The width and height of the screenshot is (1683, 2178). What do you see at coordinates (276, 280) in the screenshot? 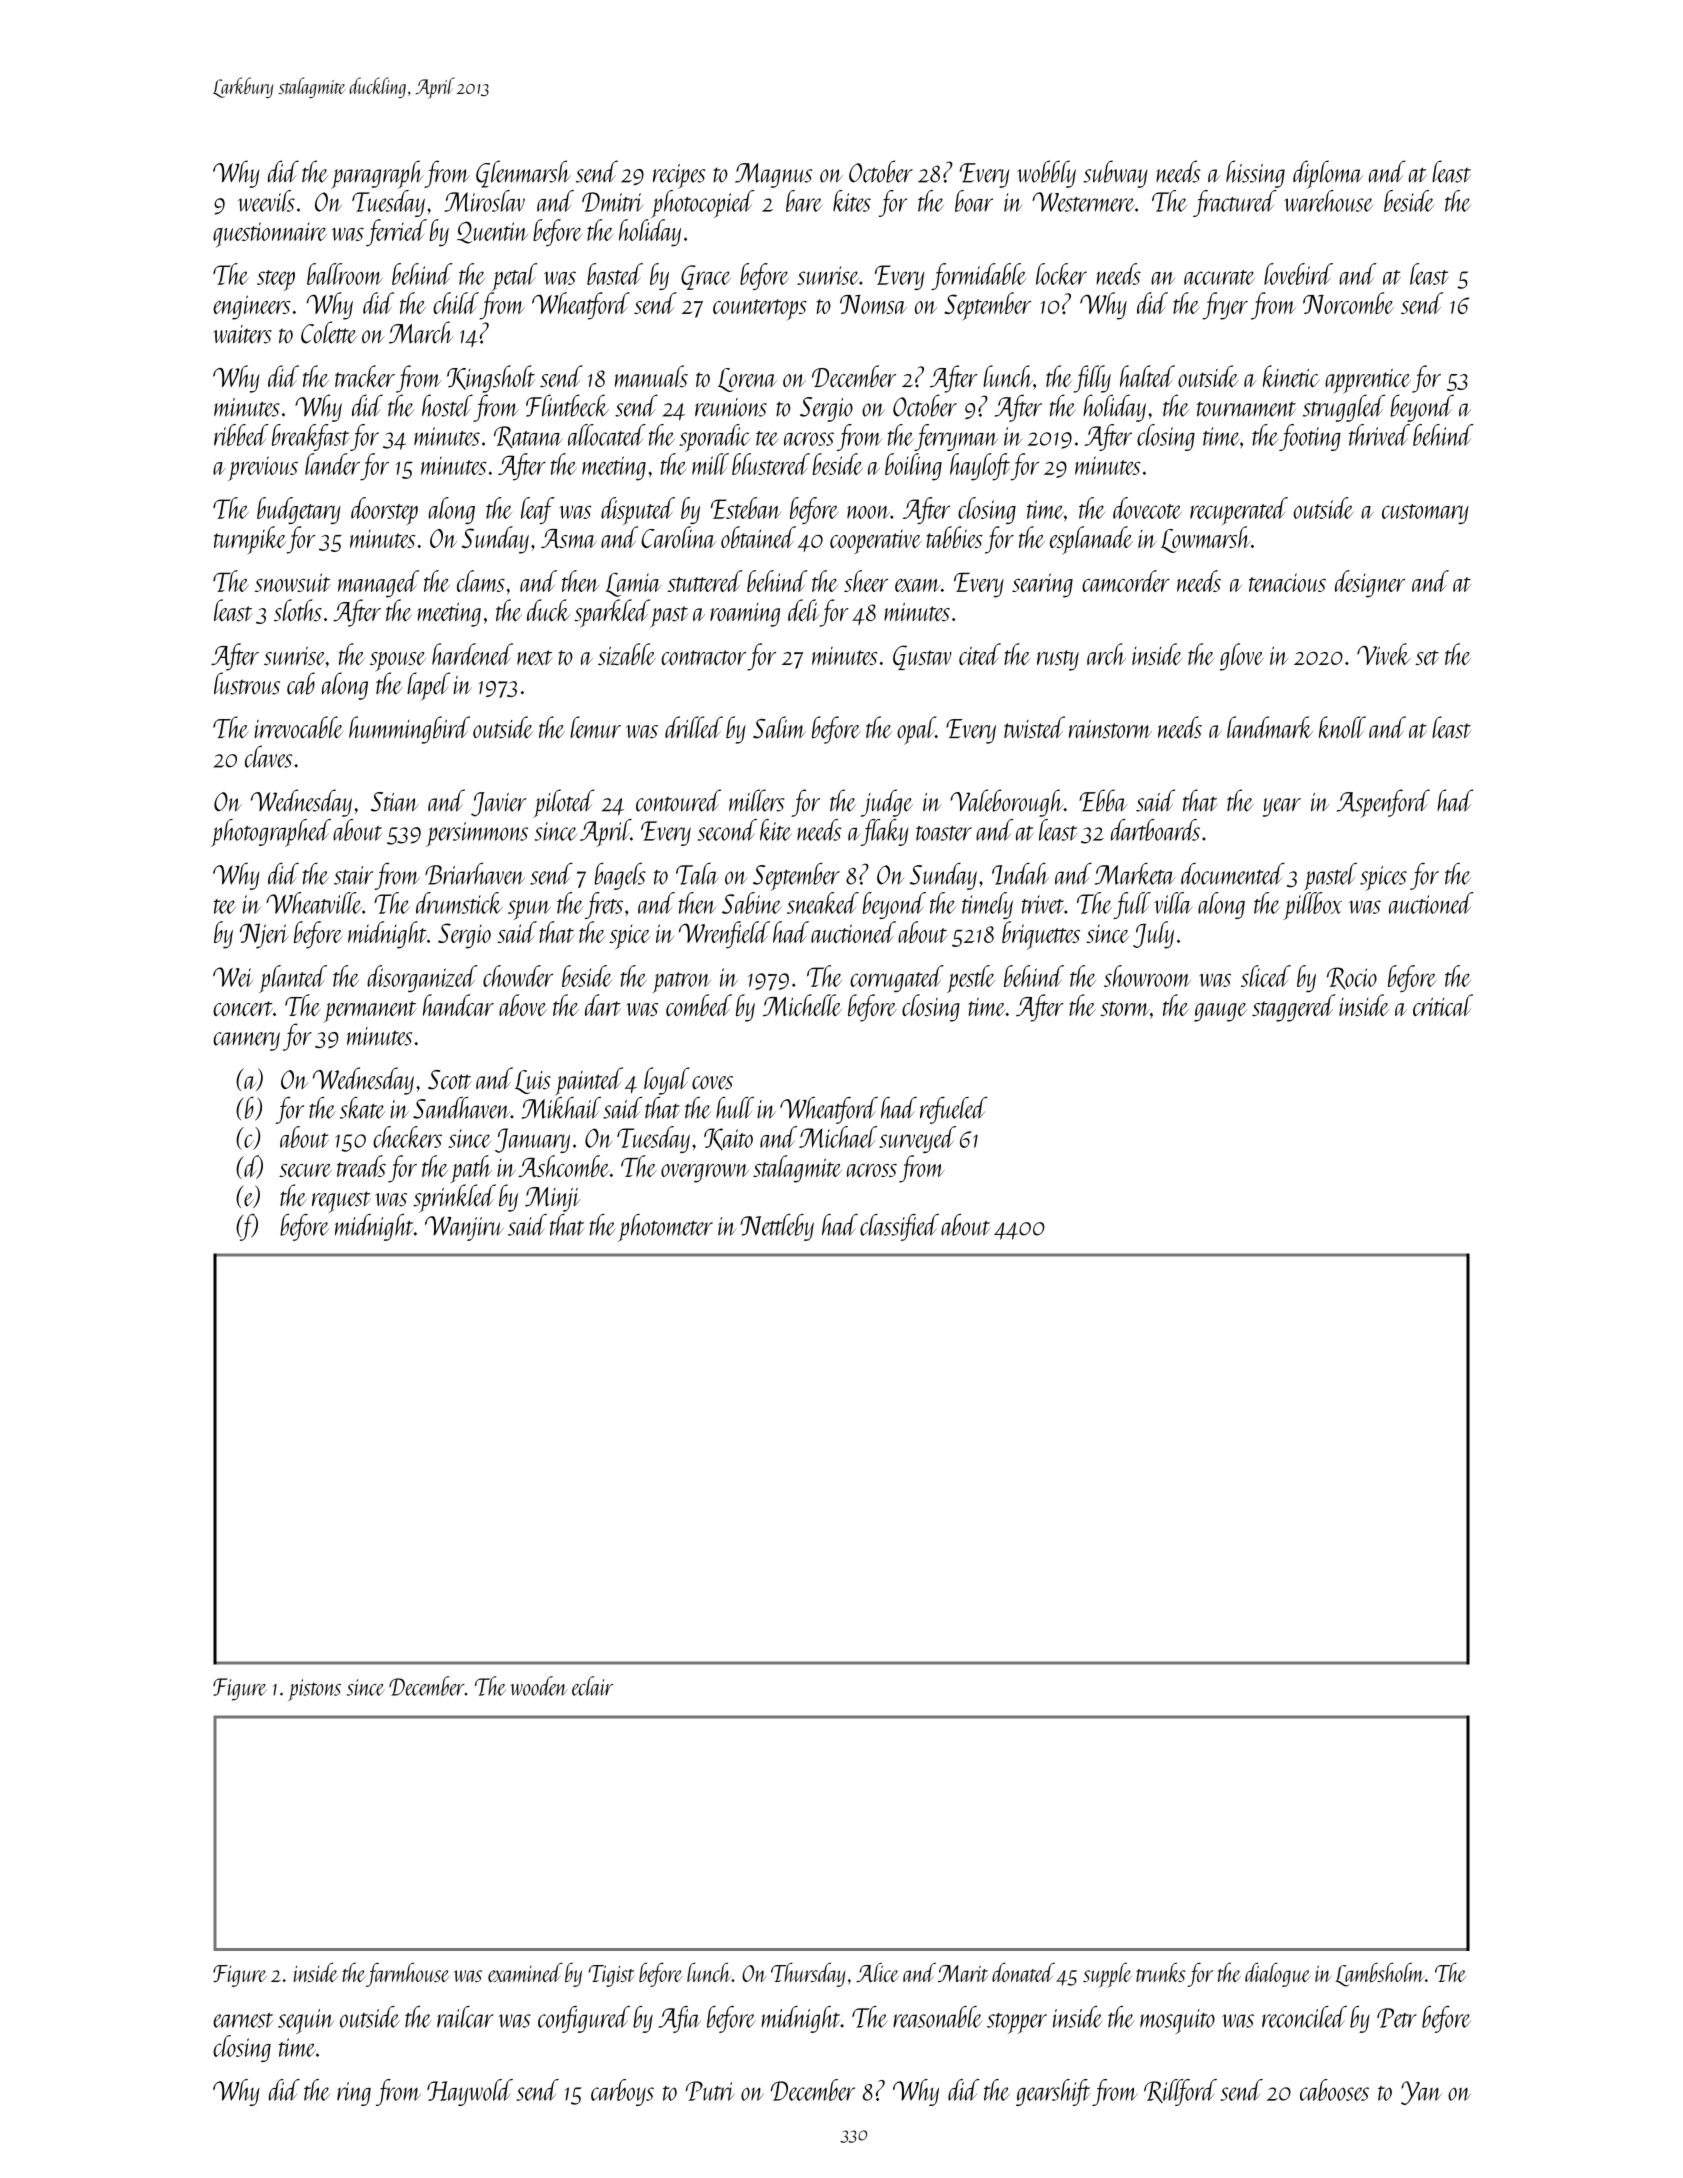
I see `steep` at bounding box center [276, 280].
